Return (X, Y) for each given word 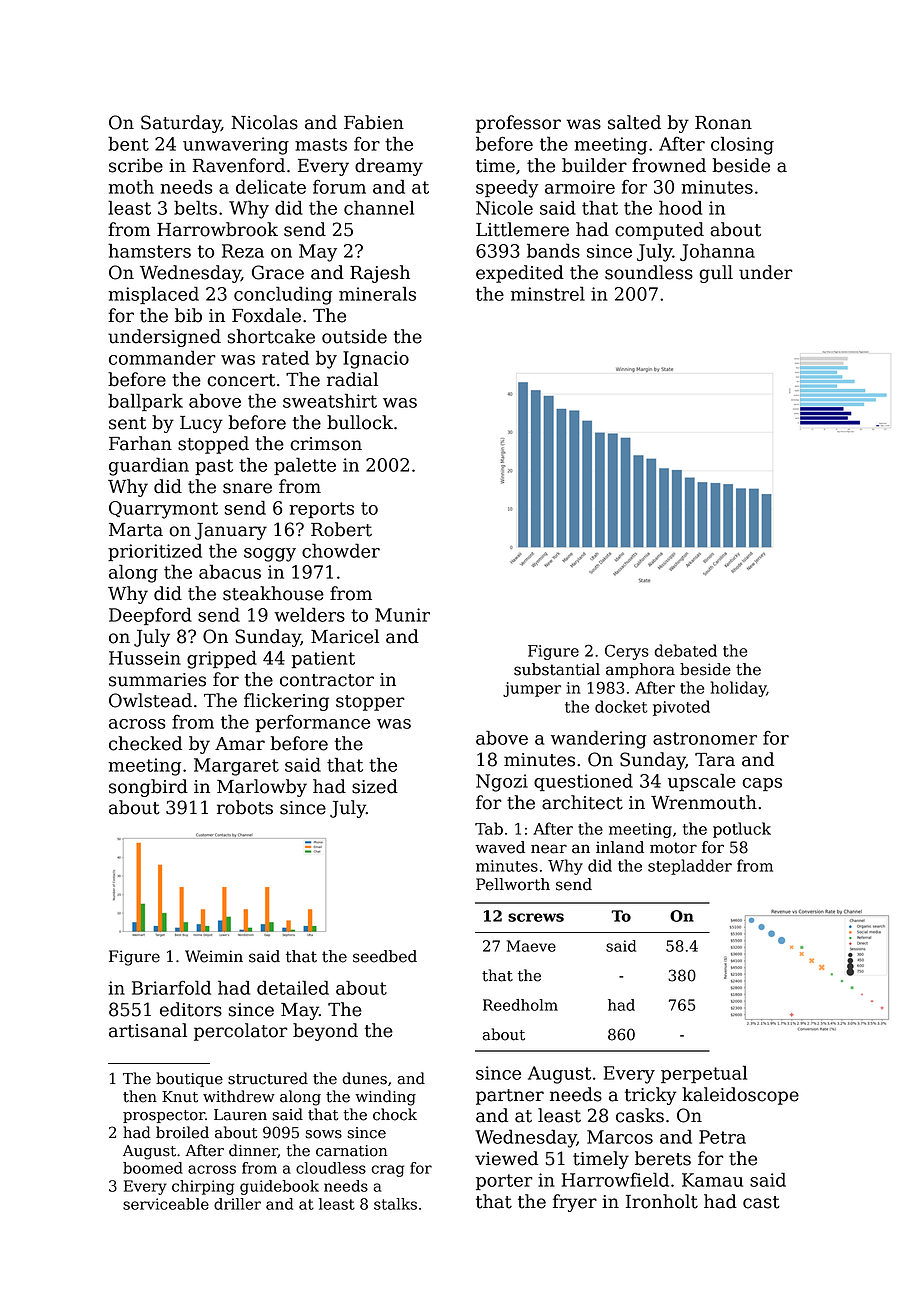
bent (128, 143)
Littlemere (522, 229)
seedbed (385, 956)
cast (761, 1202)
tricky (650, 1096)
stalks (395, 1204)
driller (237, 1204)
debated (685, 650)
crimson (326, 444)
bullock (360, 422)
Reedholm (520, 1005)
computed (659, 231)
